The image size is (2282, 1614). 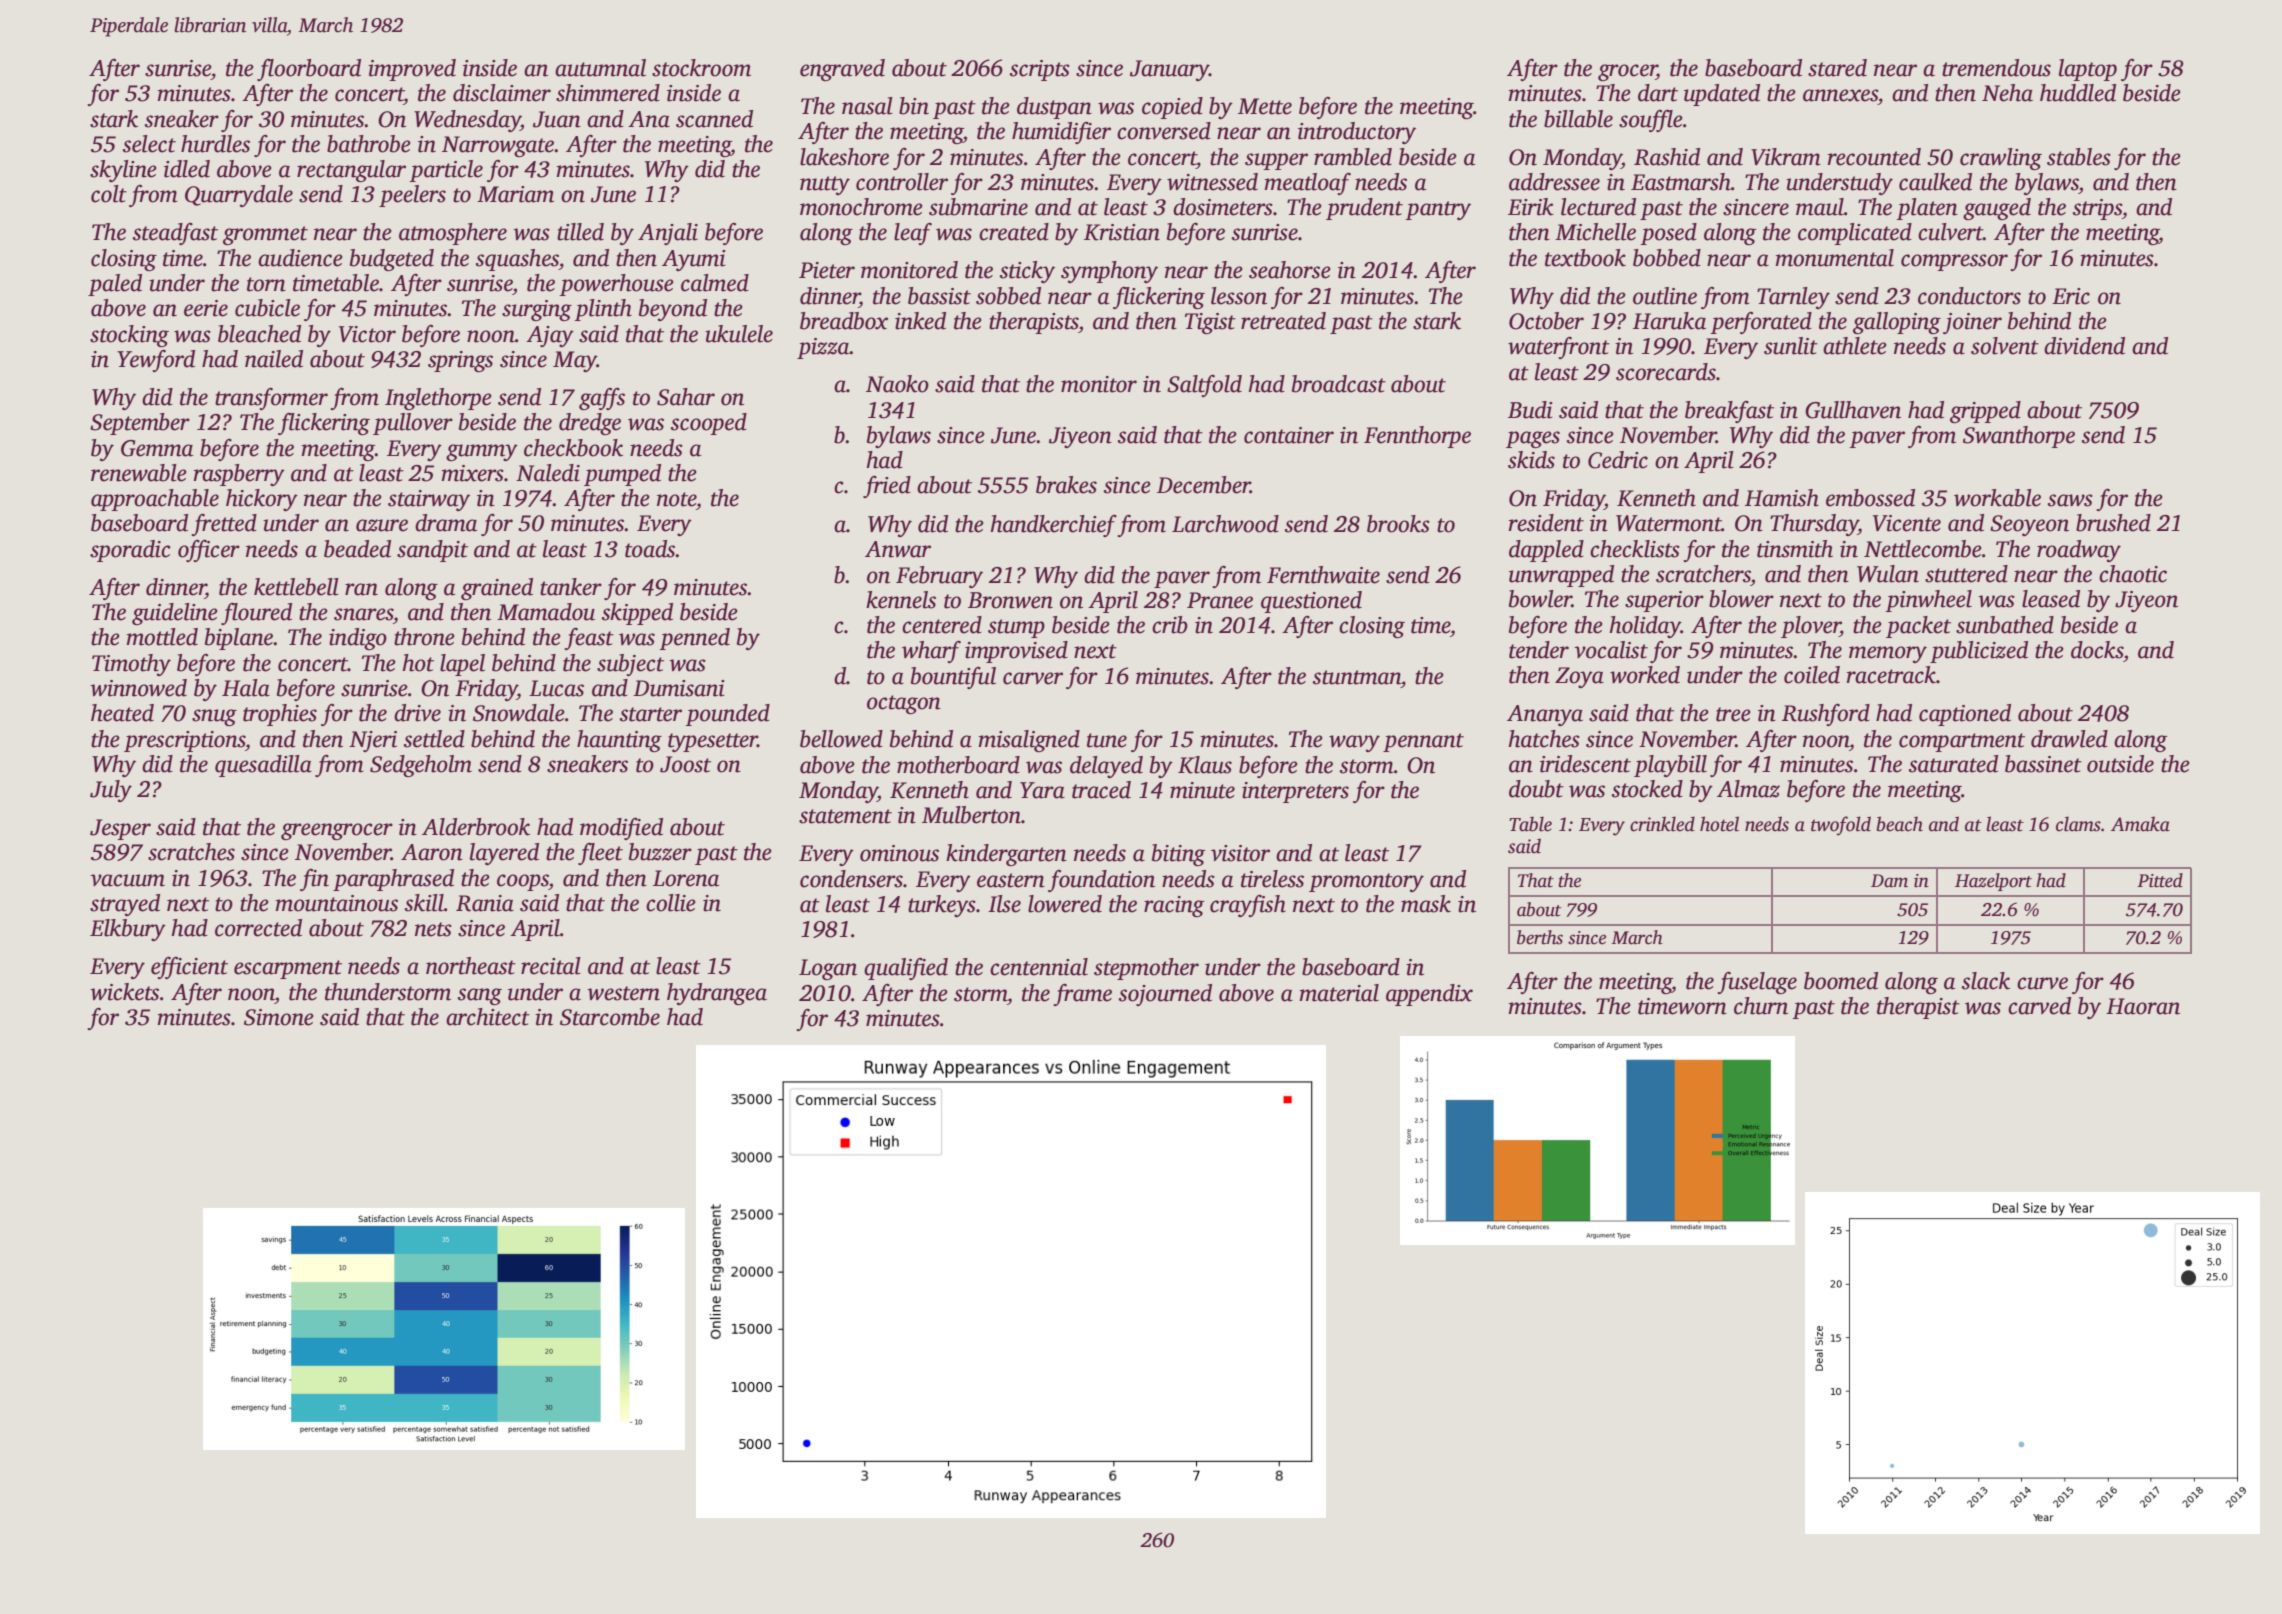 I want to click on coiled, so click(x=1812, y=675).
